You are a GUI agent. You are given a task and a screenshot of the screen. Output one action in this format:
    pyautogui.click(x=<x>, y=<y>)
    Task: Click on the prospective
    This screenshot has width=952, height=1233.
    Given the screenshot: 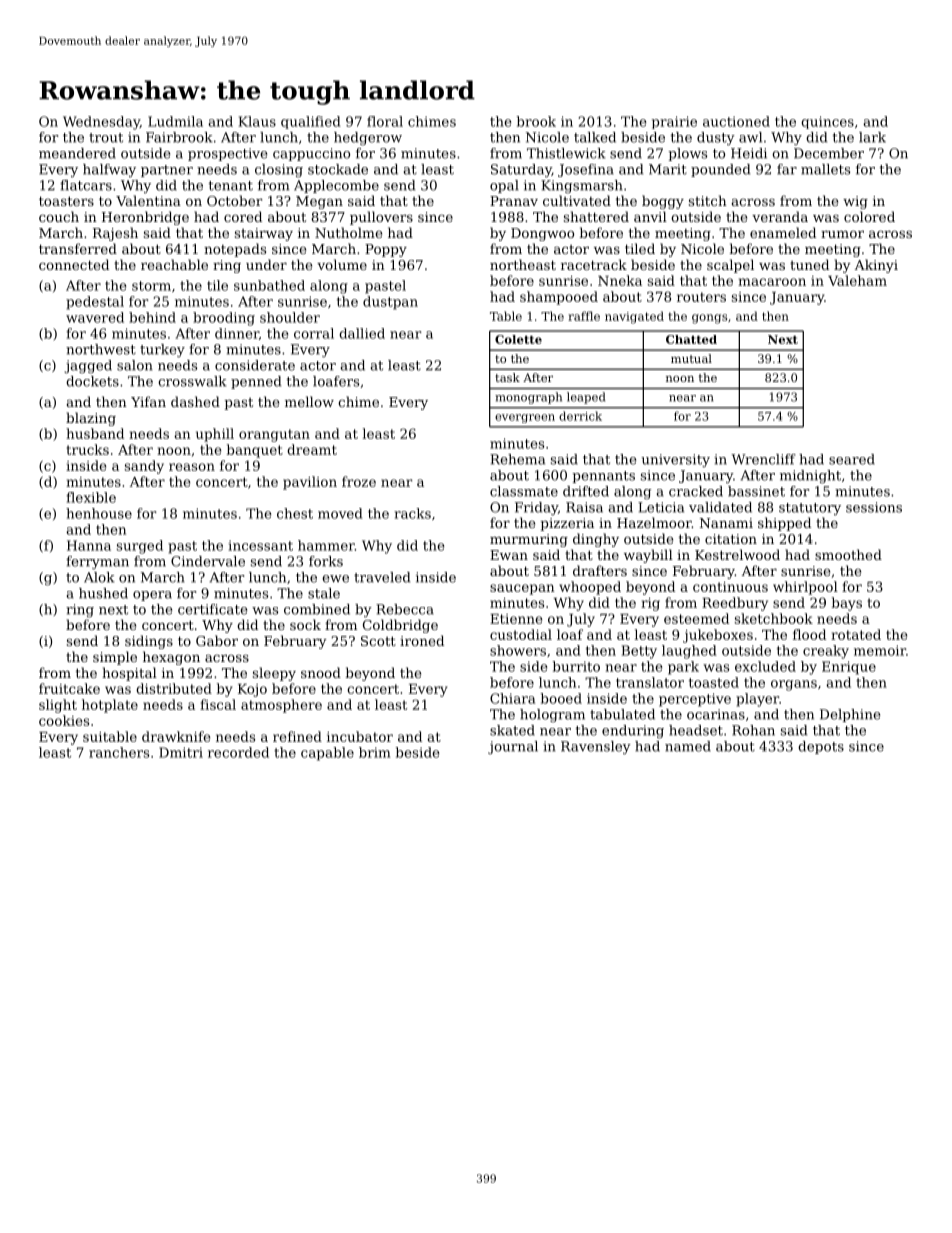 What is the action you would take?
    pyautogui.click(x=228, y=154)
